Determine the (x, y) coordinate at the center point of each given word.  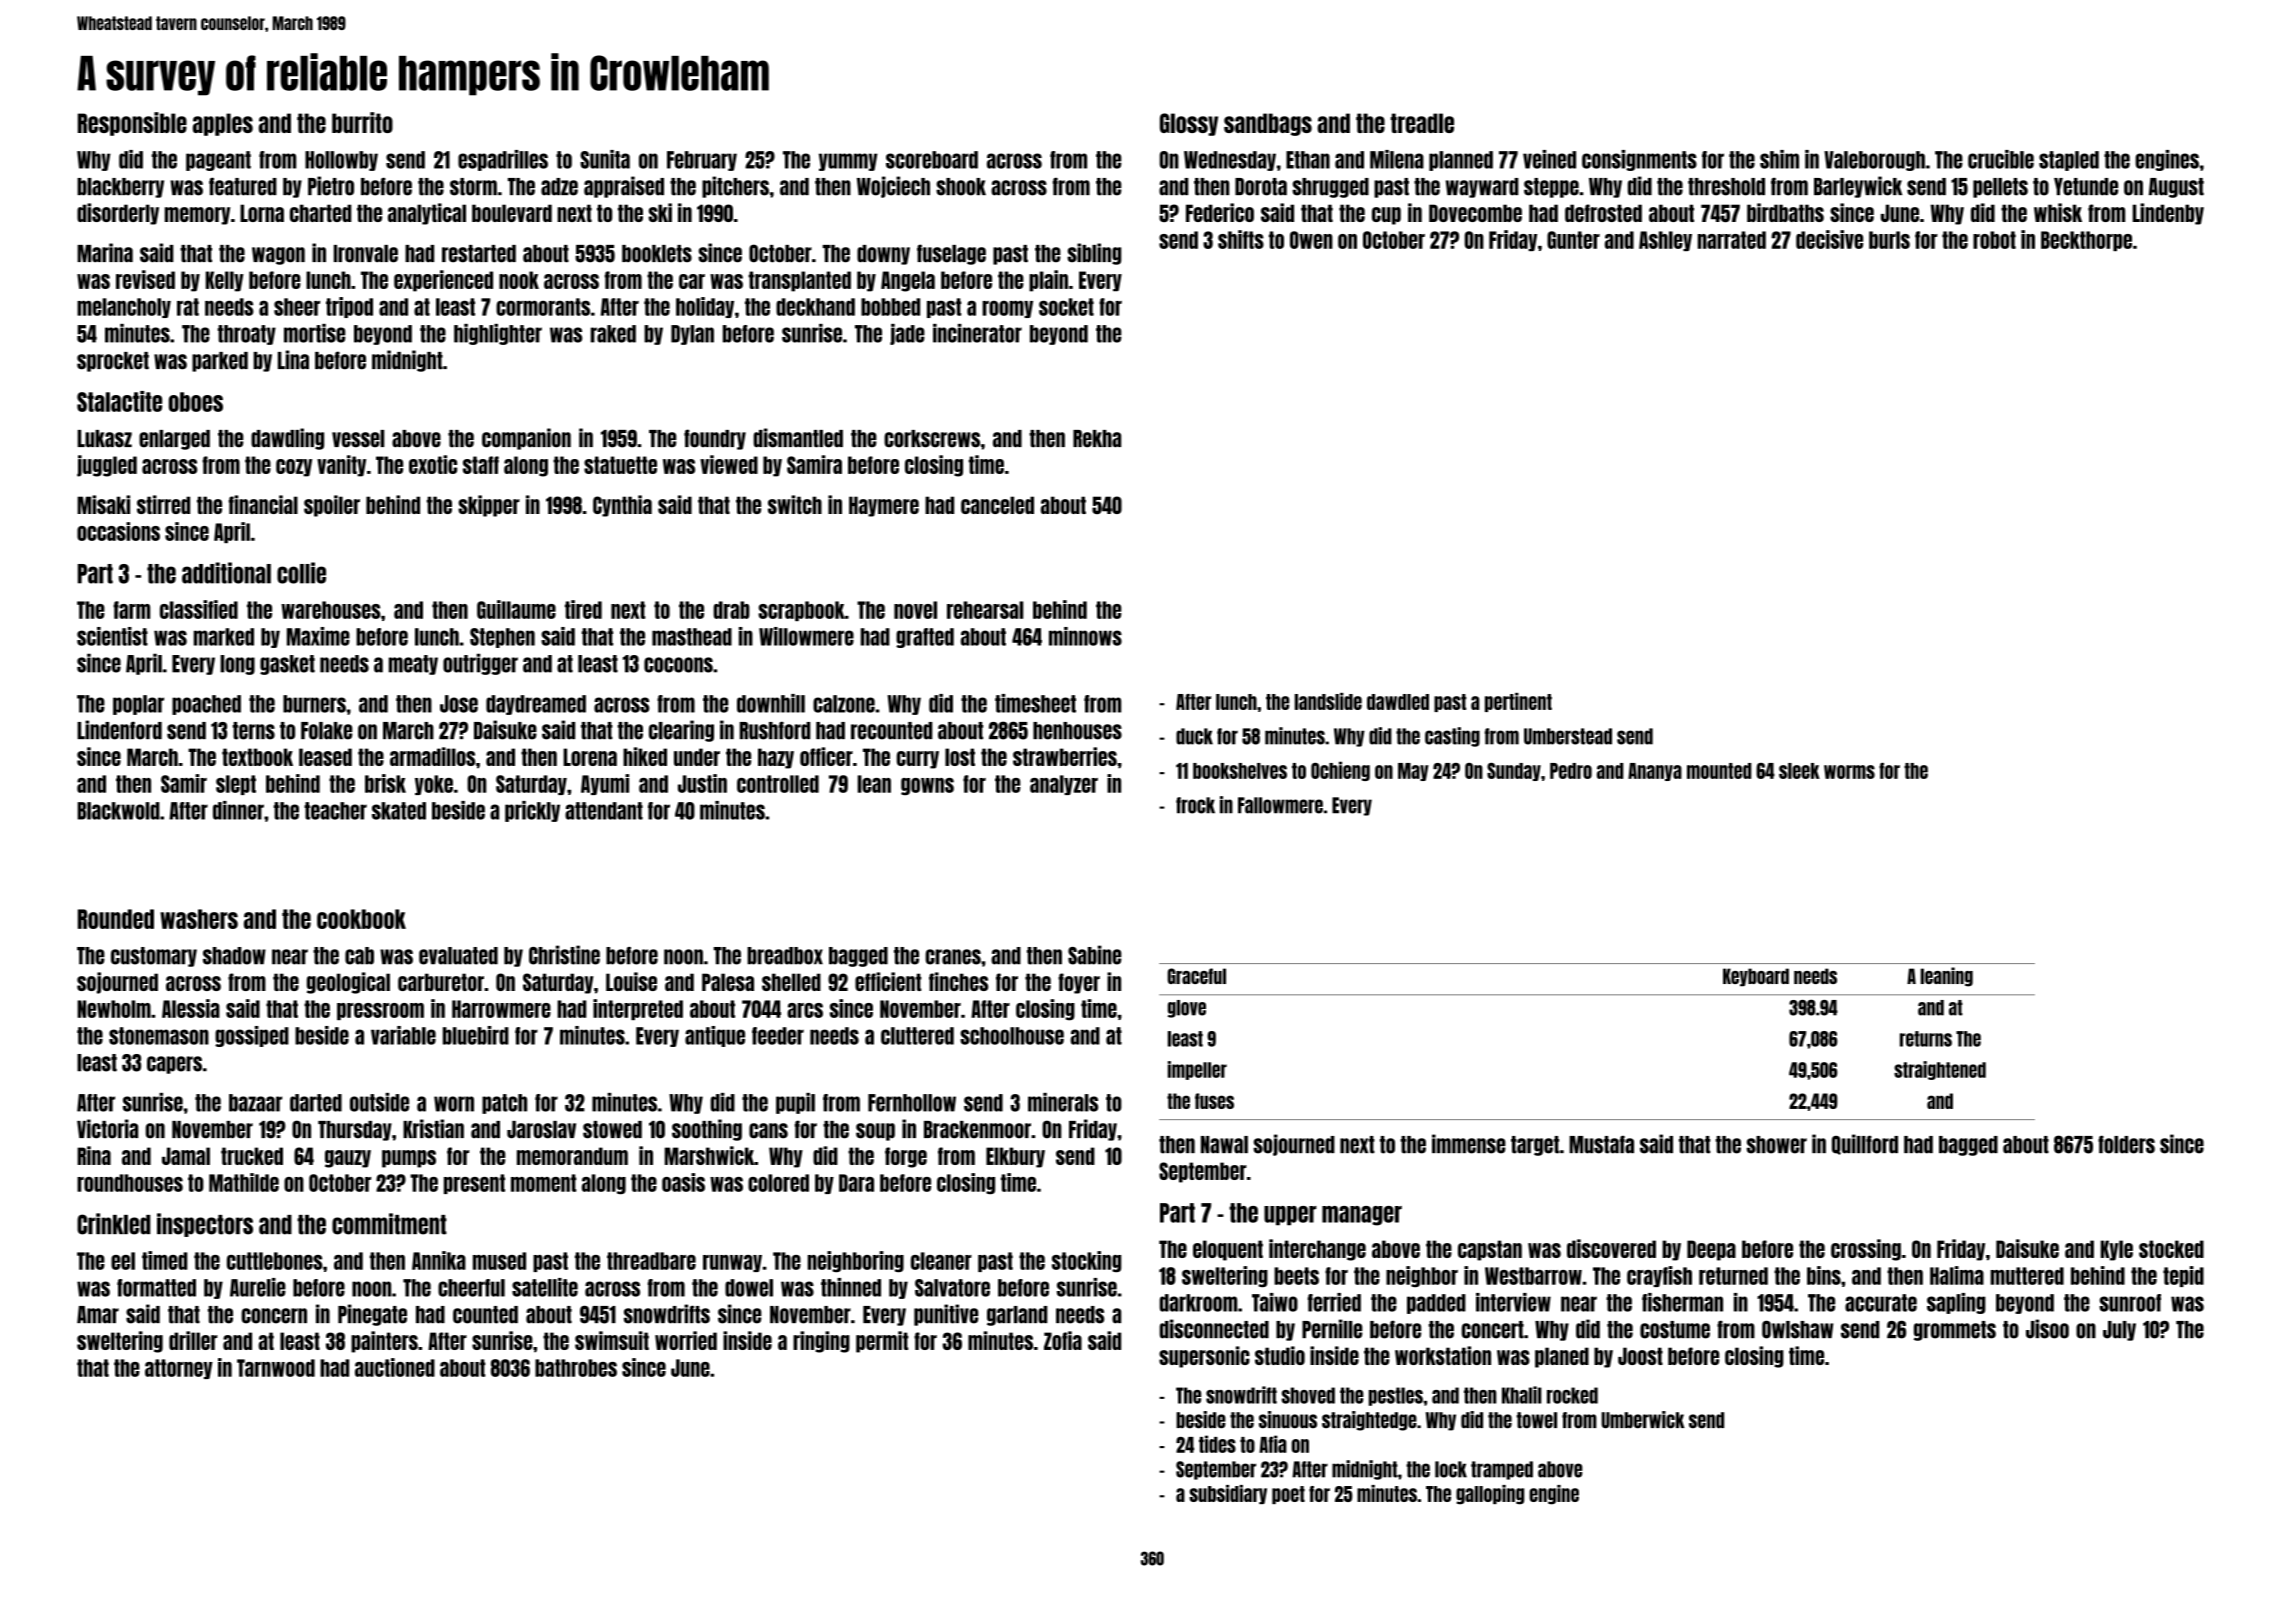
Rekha (1097, 439)
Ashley (1665, 241)
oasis (683, 1182)
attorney (179, 1369)
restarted (479, 254)
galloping (1490, 1495)
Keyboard (1756, 977)
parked (220, 362)
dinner (238, 810)
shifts (1241, 239)
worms (1849, 772)
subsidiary (1228, 1494)
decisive (1829, 239)
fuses (1214, 1101)
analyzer (1064, 785)
